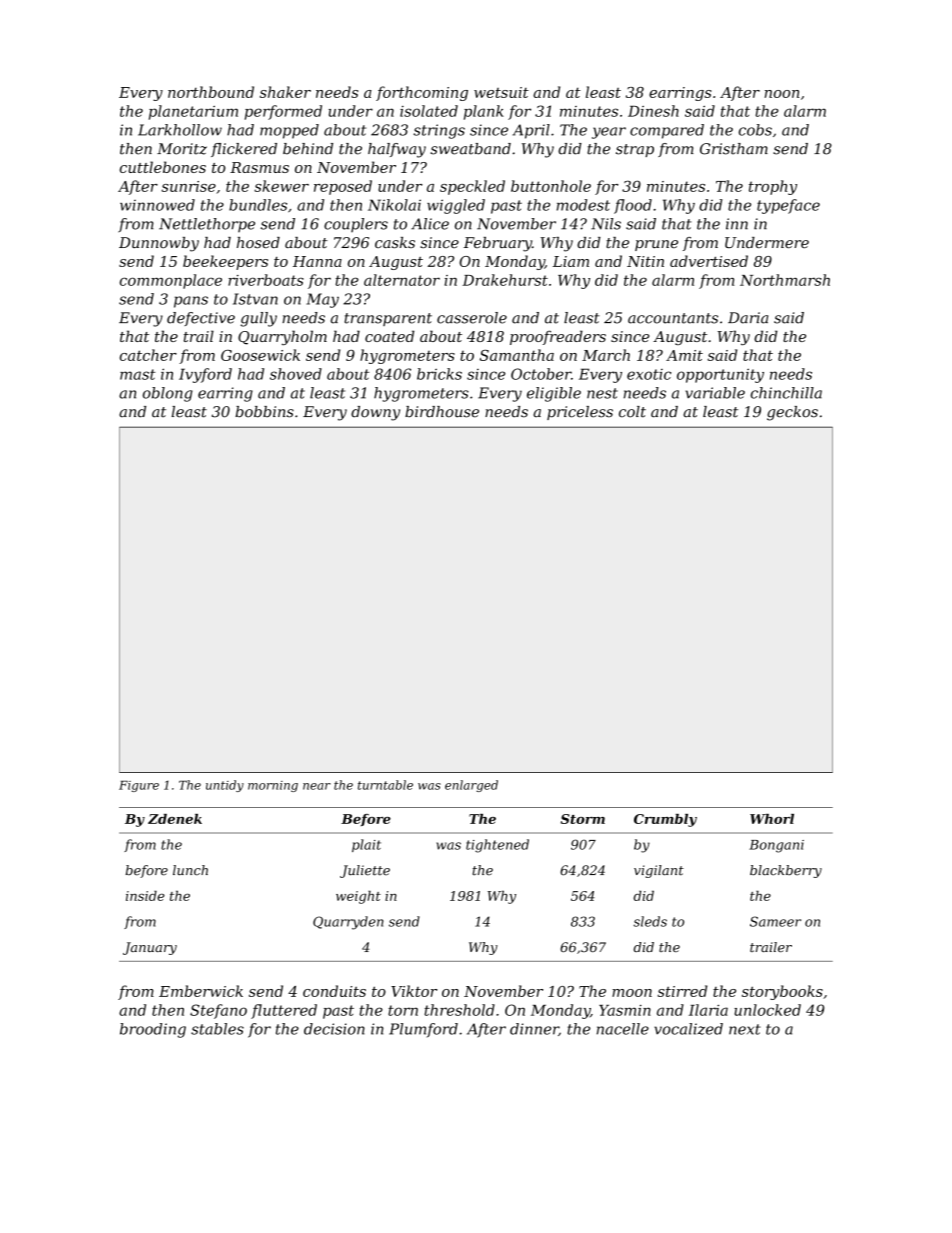 This document has height=1233, width=952. Describe the element at coordinates (517, 355) in the document. I see `Samantha` at that location.
